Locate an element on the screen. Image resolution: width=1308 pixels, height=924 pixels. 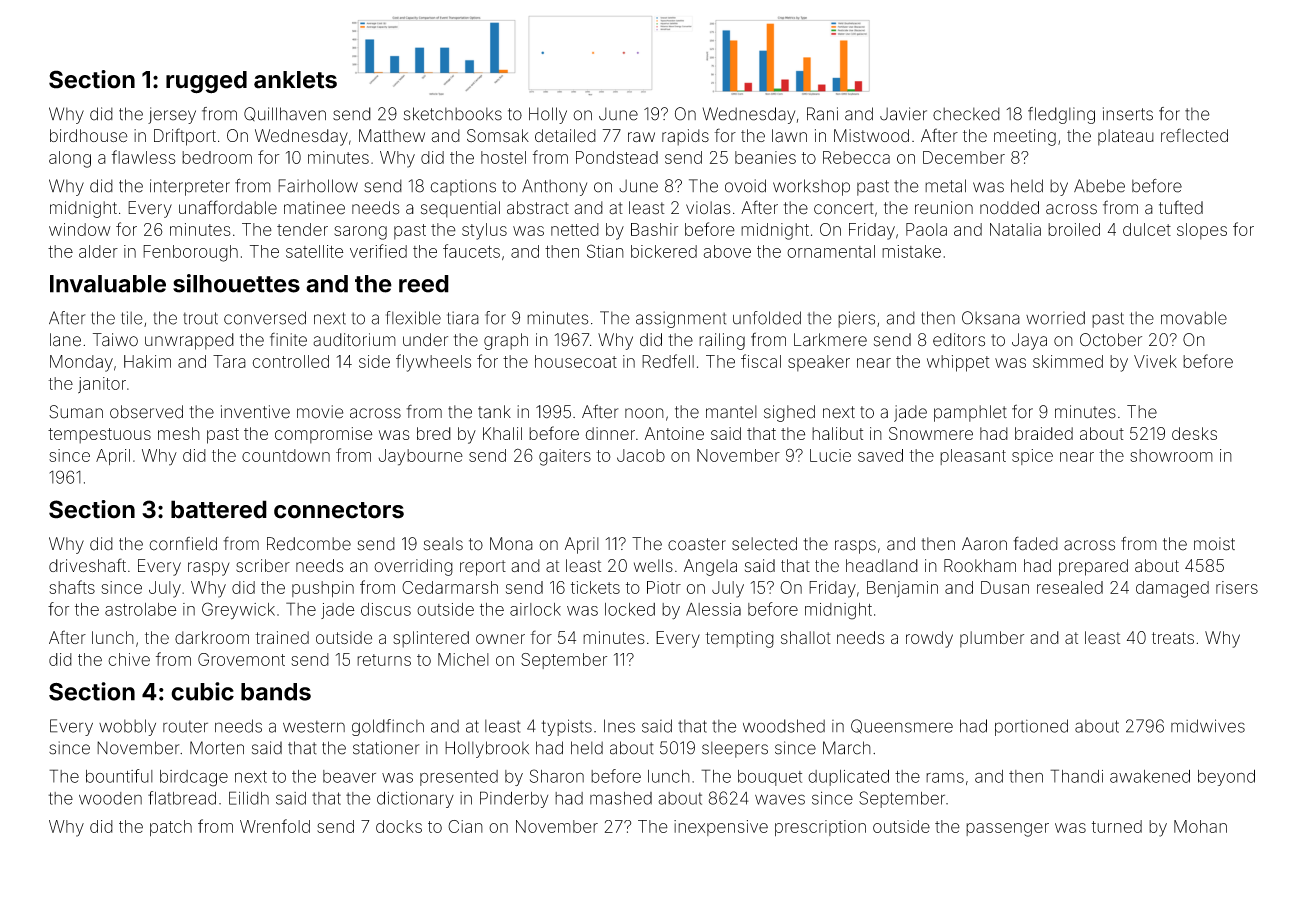
tempting is located at coordinates (739, 639).
